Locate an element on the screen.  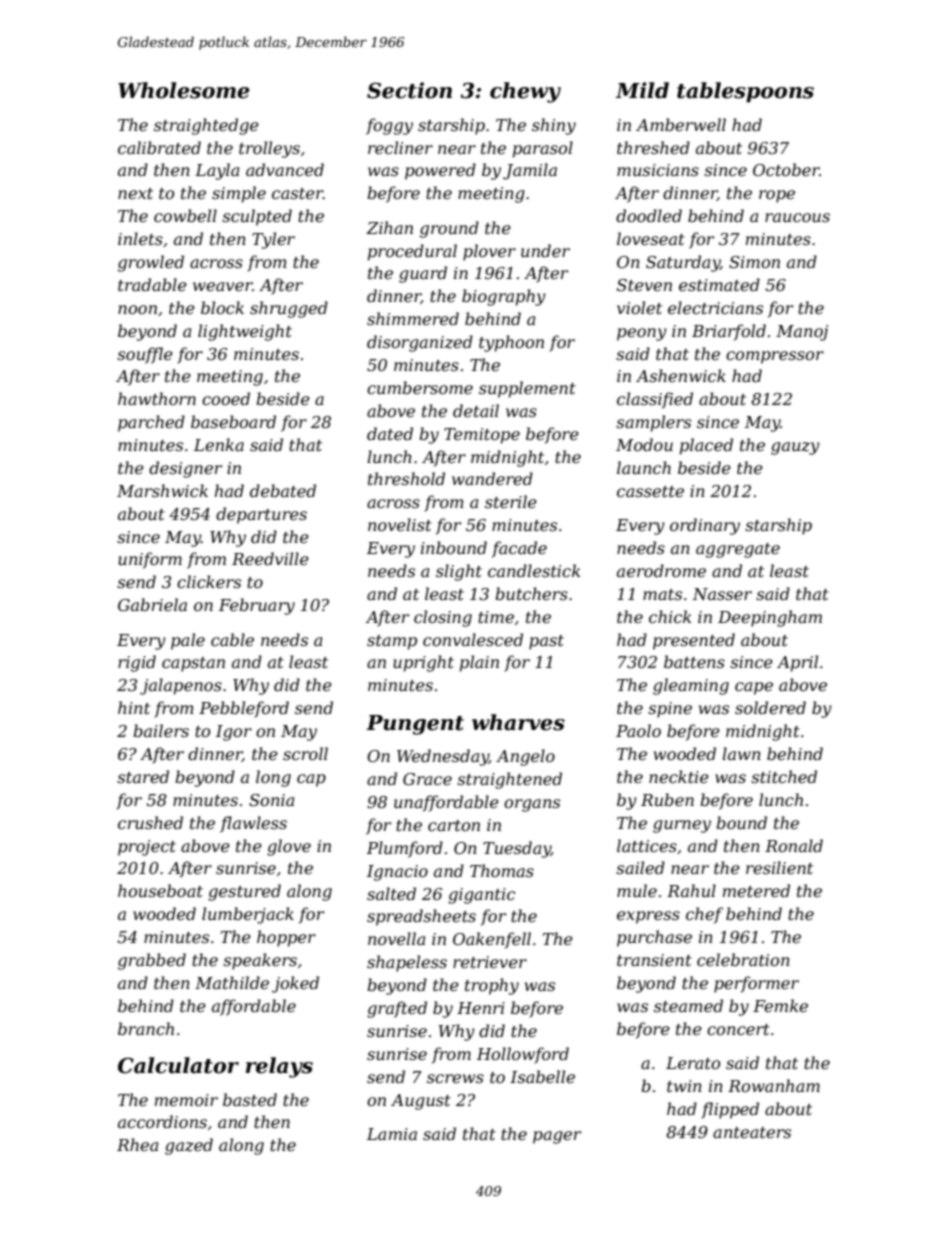
block is located at coordinates (222, 307).
